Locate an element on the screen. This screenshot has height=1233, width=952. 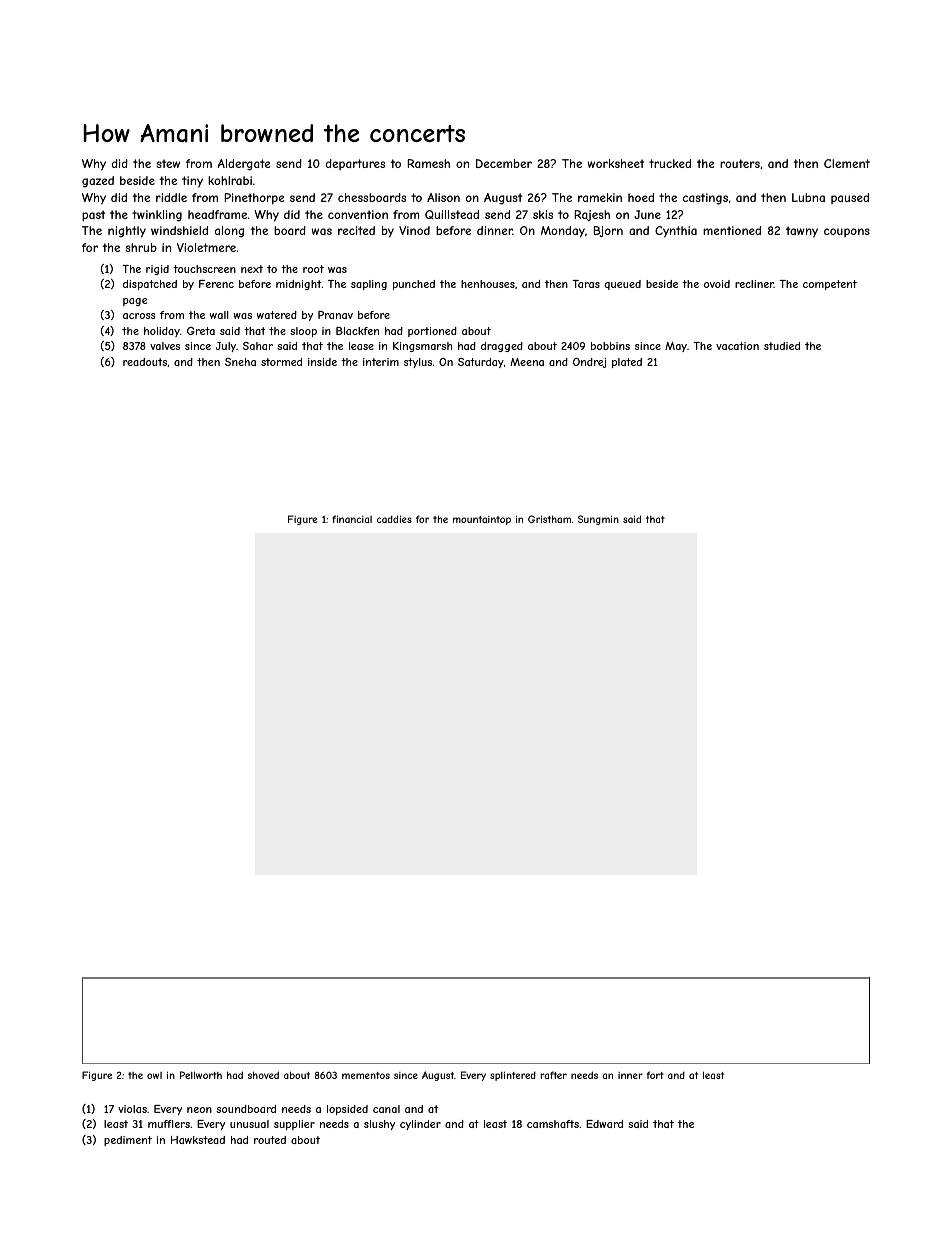
camshafts is located at coordinates (553, 1124).
